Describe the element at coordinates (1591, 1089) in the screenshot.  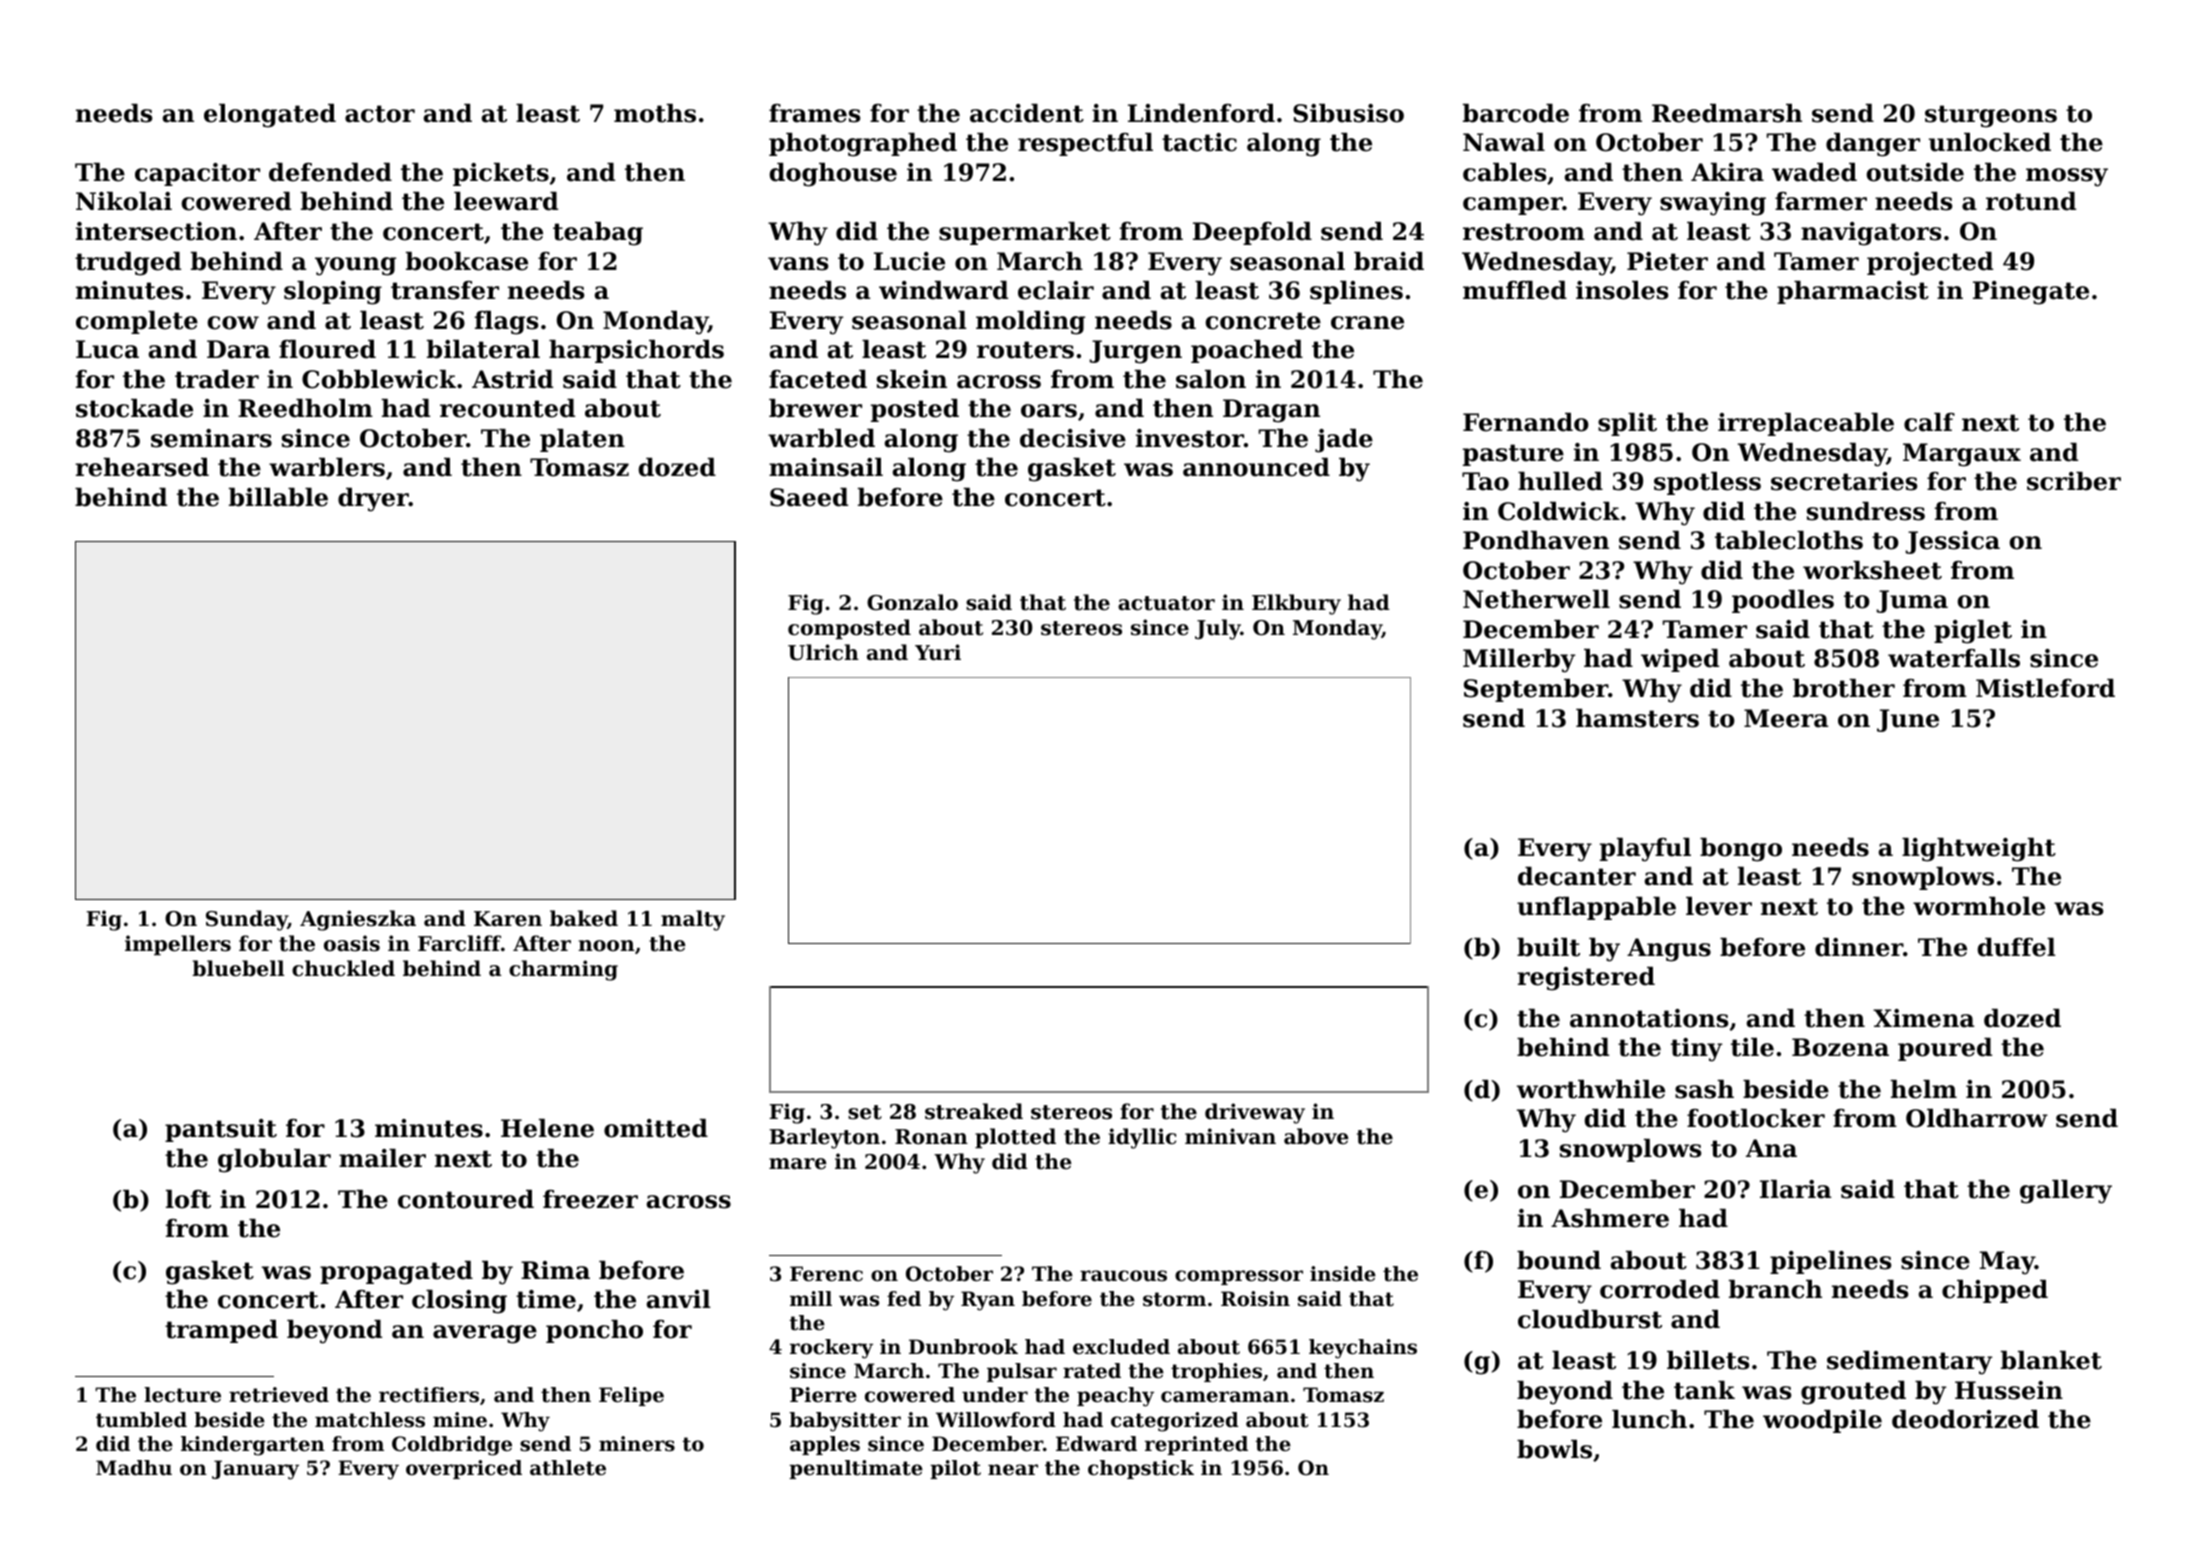
I see `worthwhile` at that location.
